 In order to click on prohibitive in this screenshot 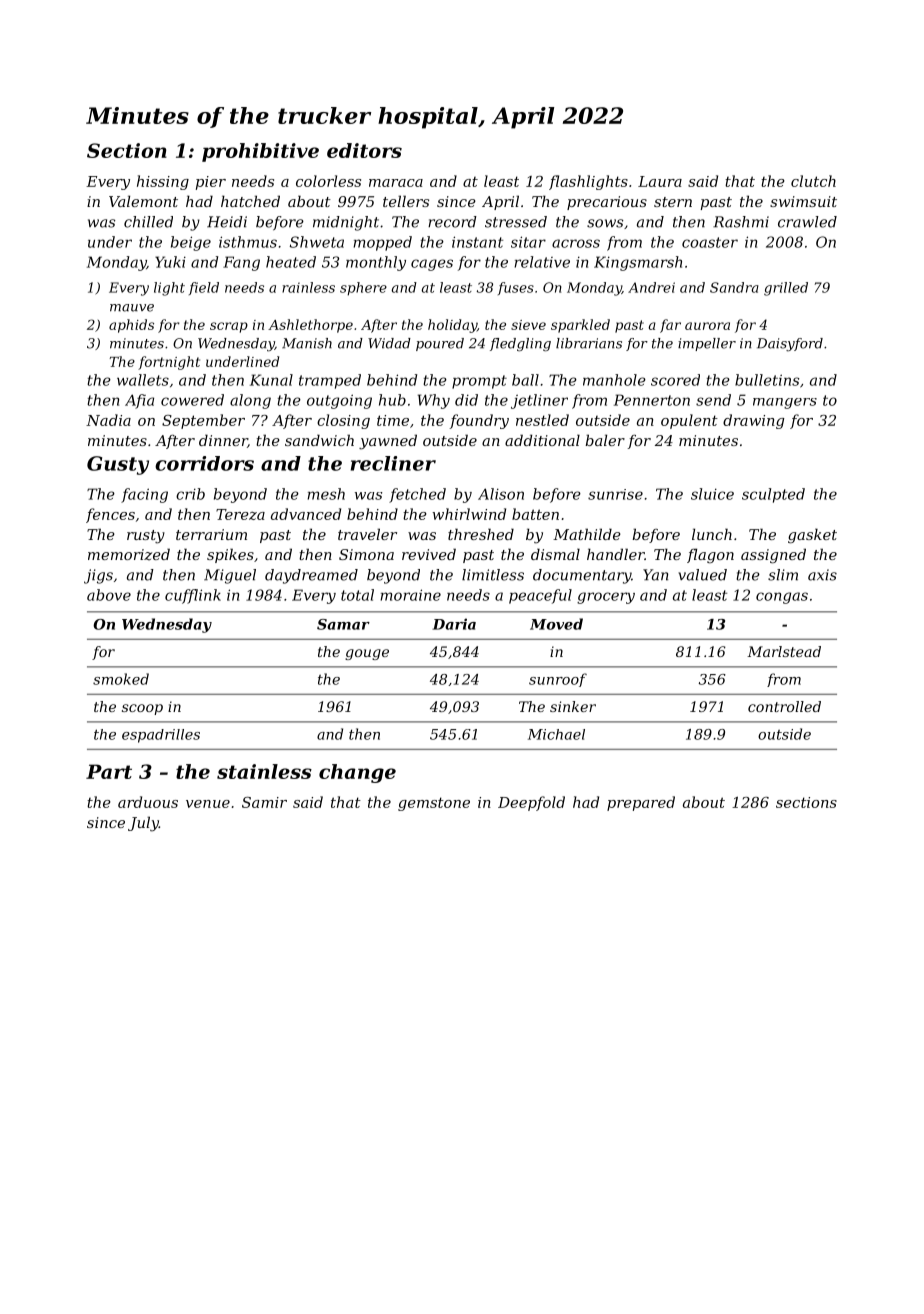, I will do `click(260, 152)`.
